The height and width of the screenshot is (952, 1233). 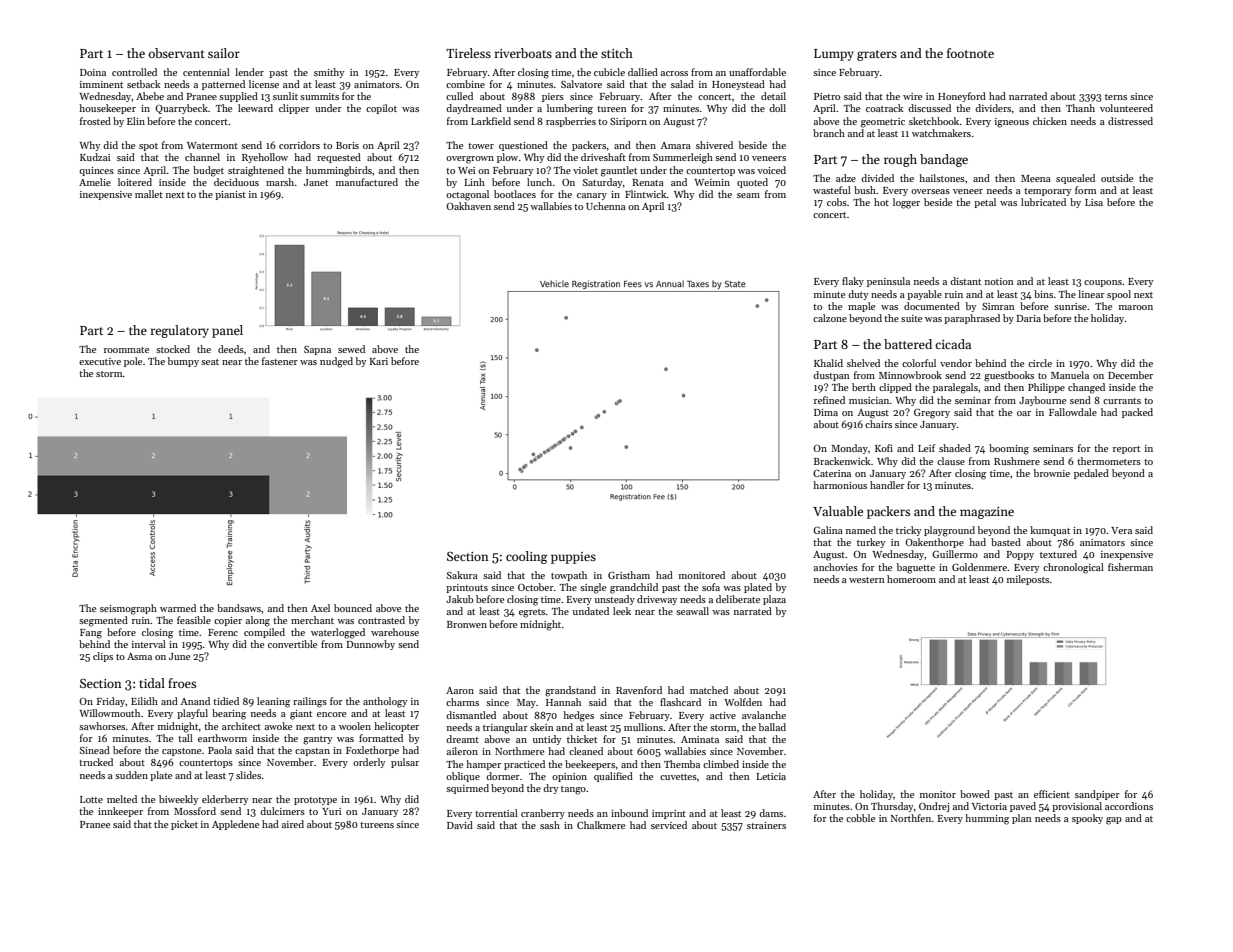 What do you see at coordinates (224, 53) in the screenshot?
I see `sailor` at bounding box center [224, 53].
